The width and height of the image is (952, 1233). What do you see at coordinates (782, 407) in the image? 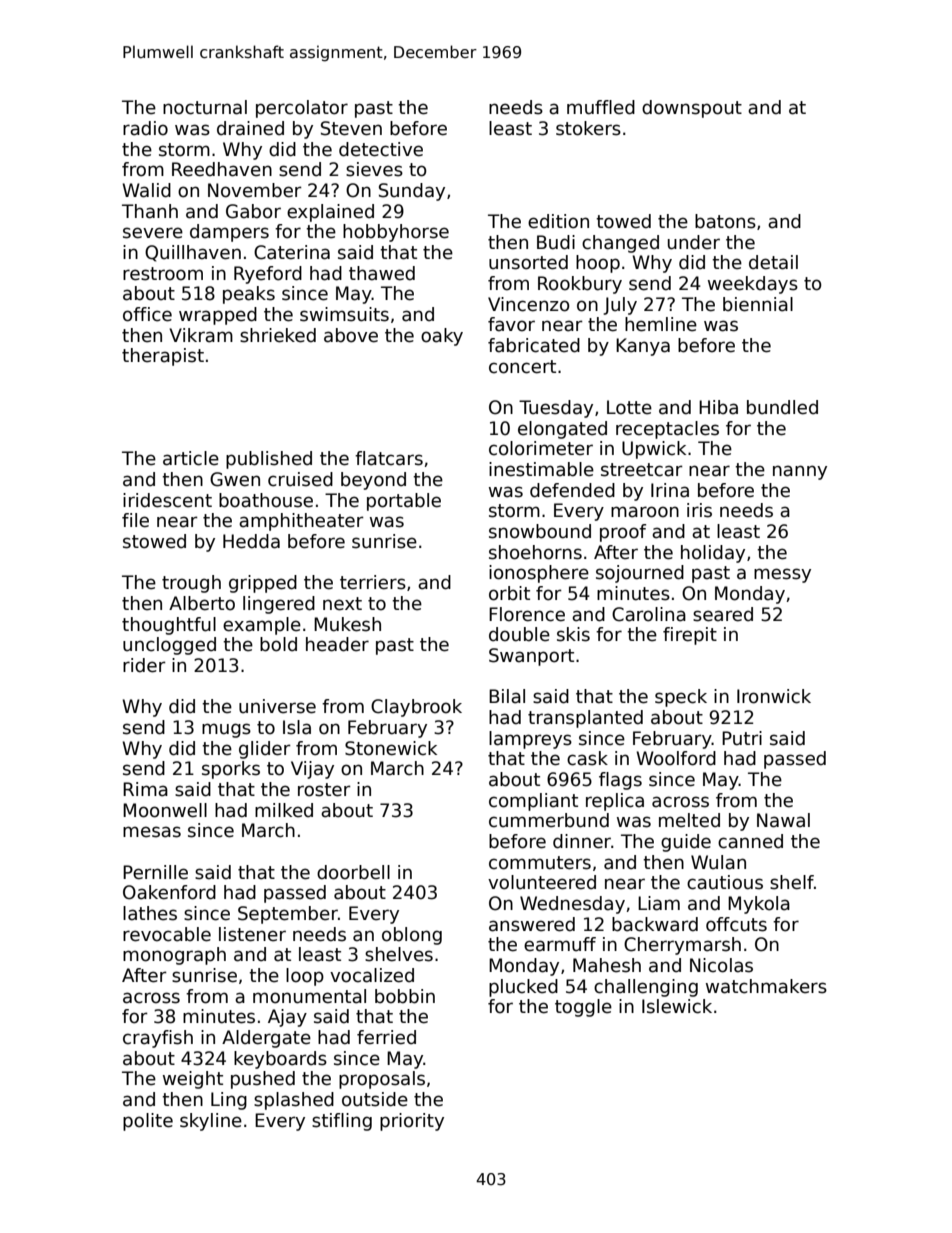
I see `bundled` at bounding box center [782, 407].
